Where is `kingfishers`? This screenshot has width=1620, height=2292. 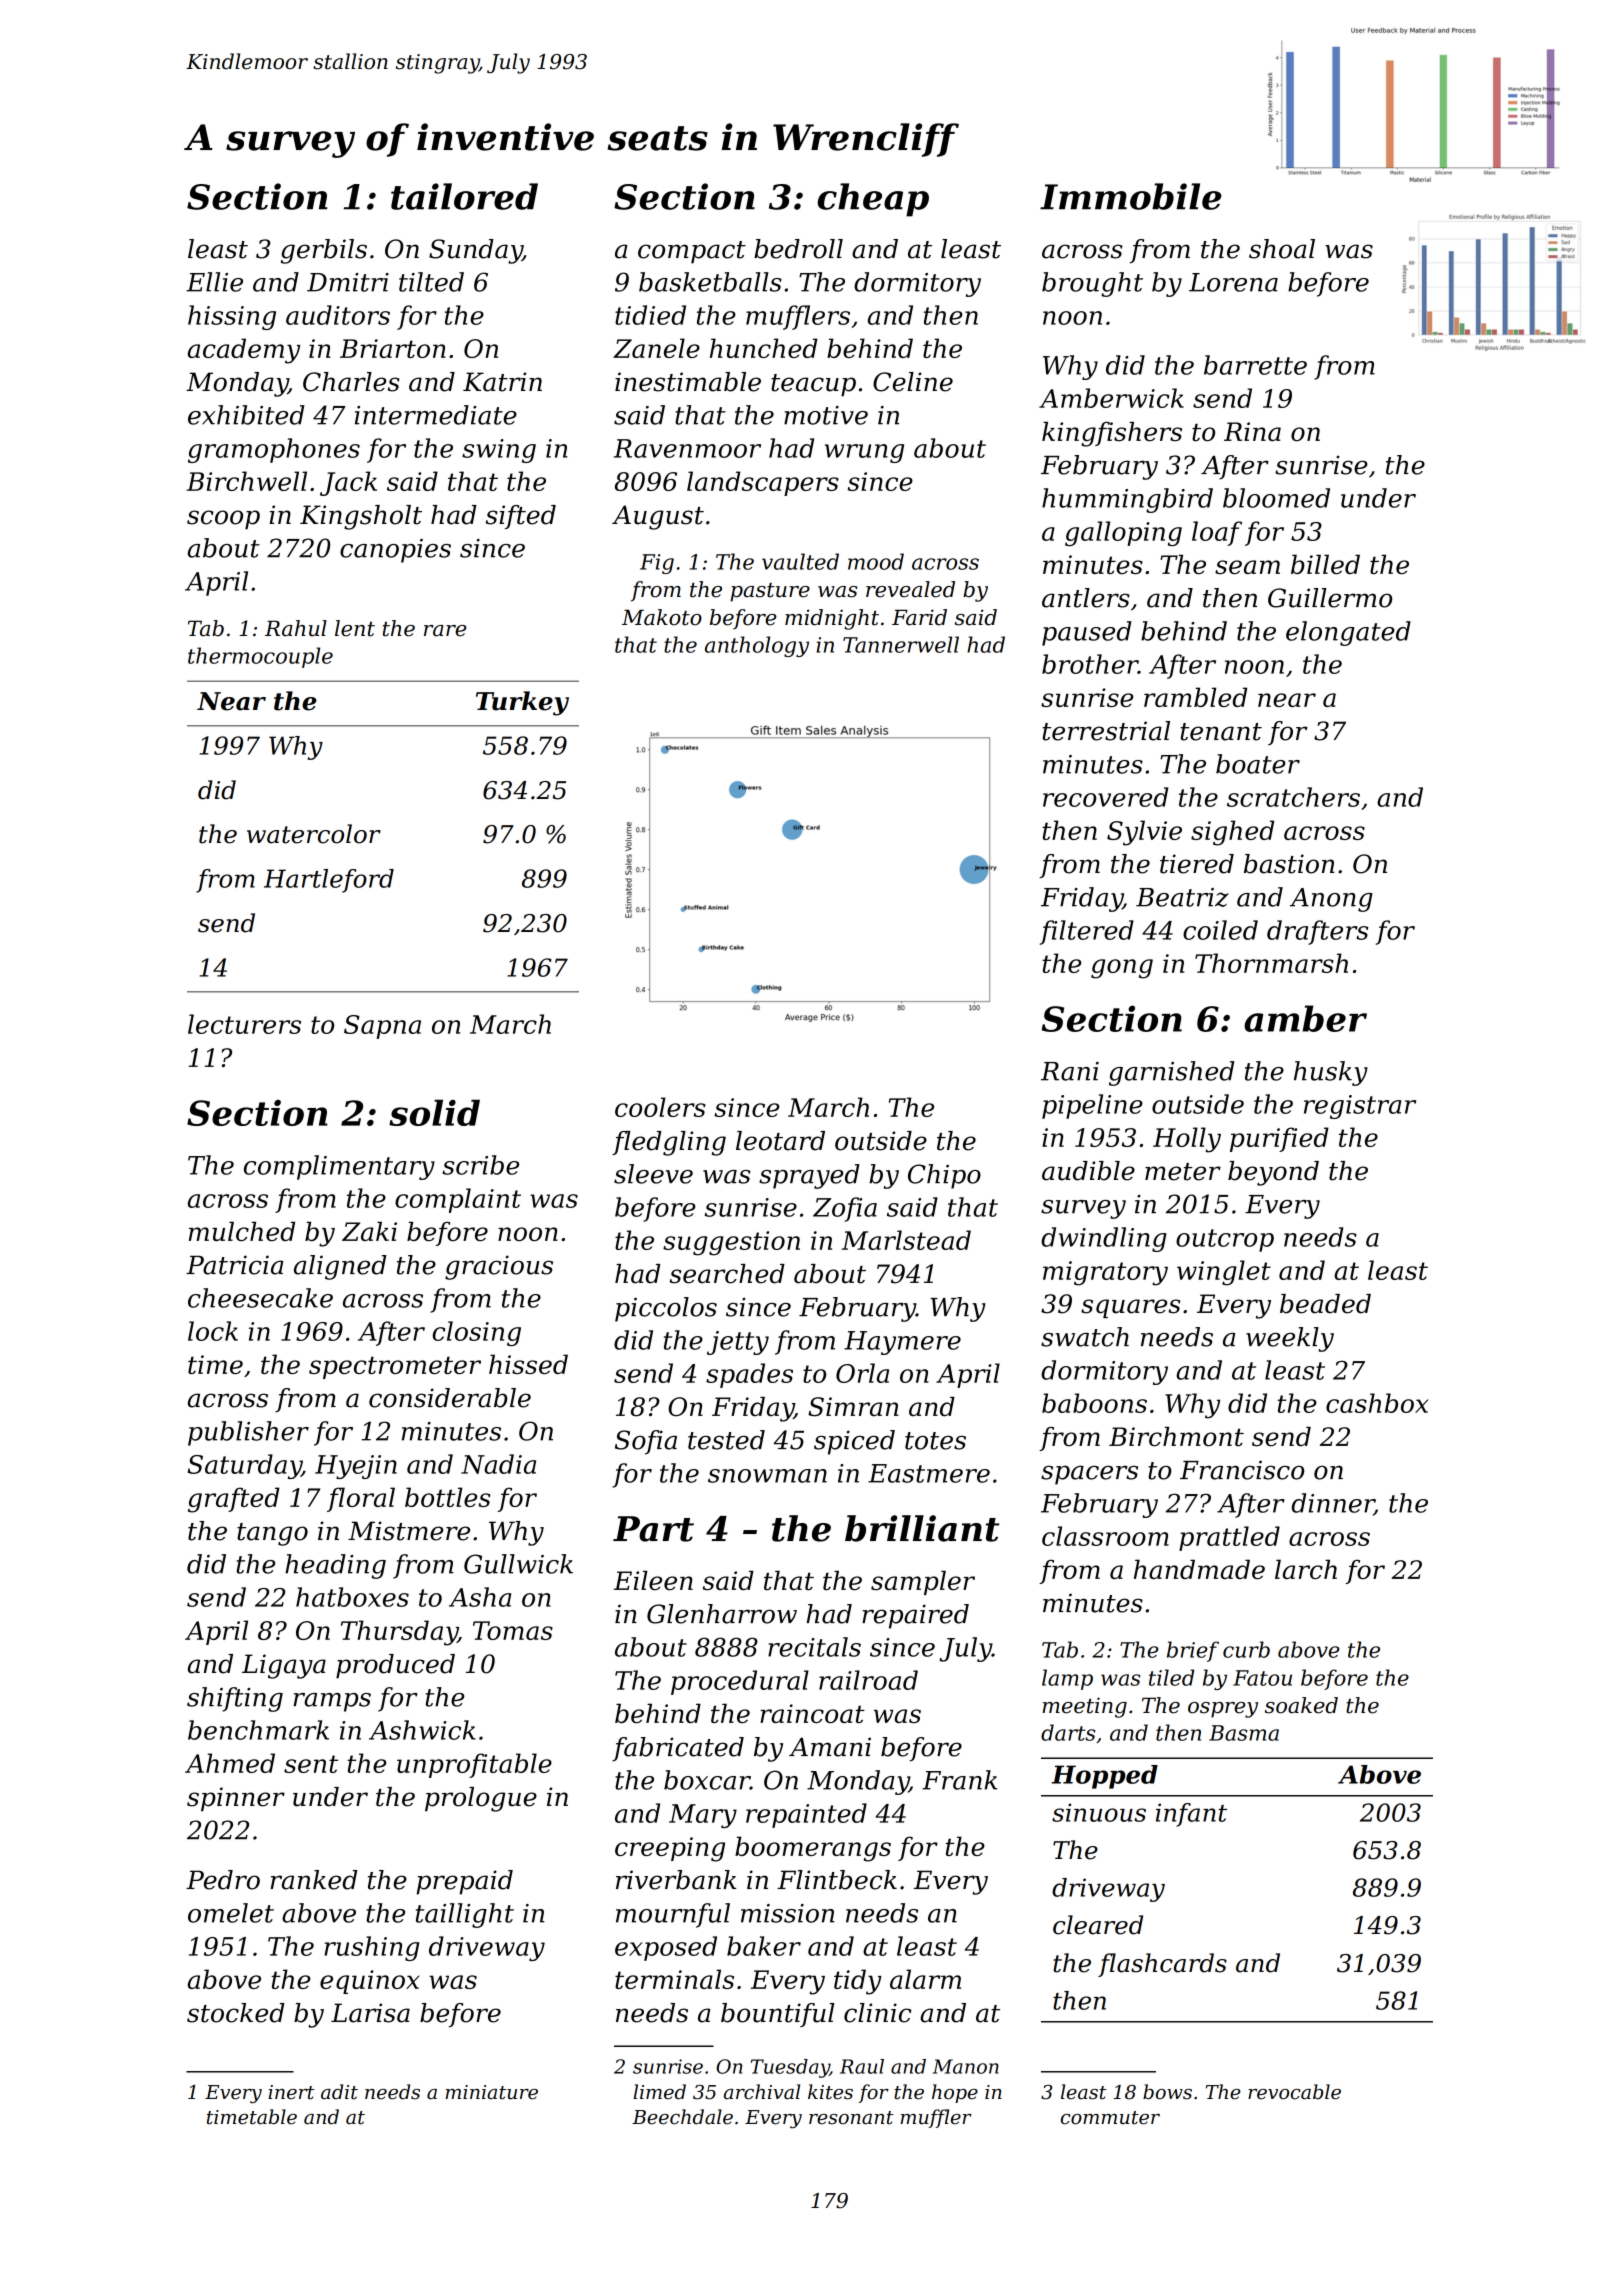
kingfishers is located at coordinates (1112, 434).
